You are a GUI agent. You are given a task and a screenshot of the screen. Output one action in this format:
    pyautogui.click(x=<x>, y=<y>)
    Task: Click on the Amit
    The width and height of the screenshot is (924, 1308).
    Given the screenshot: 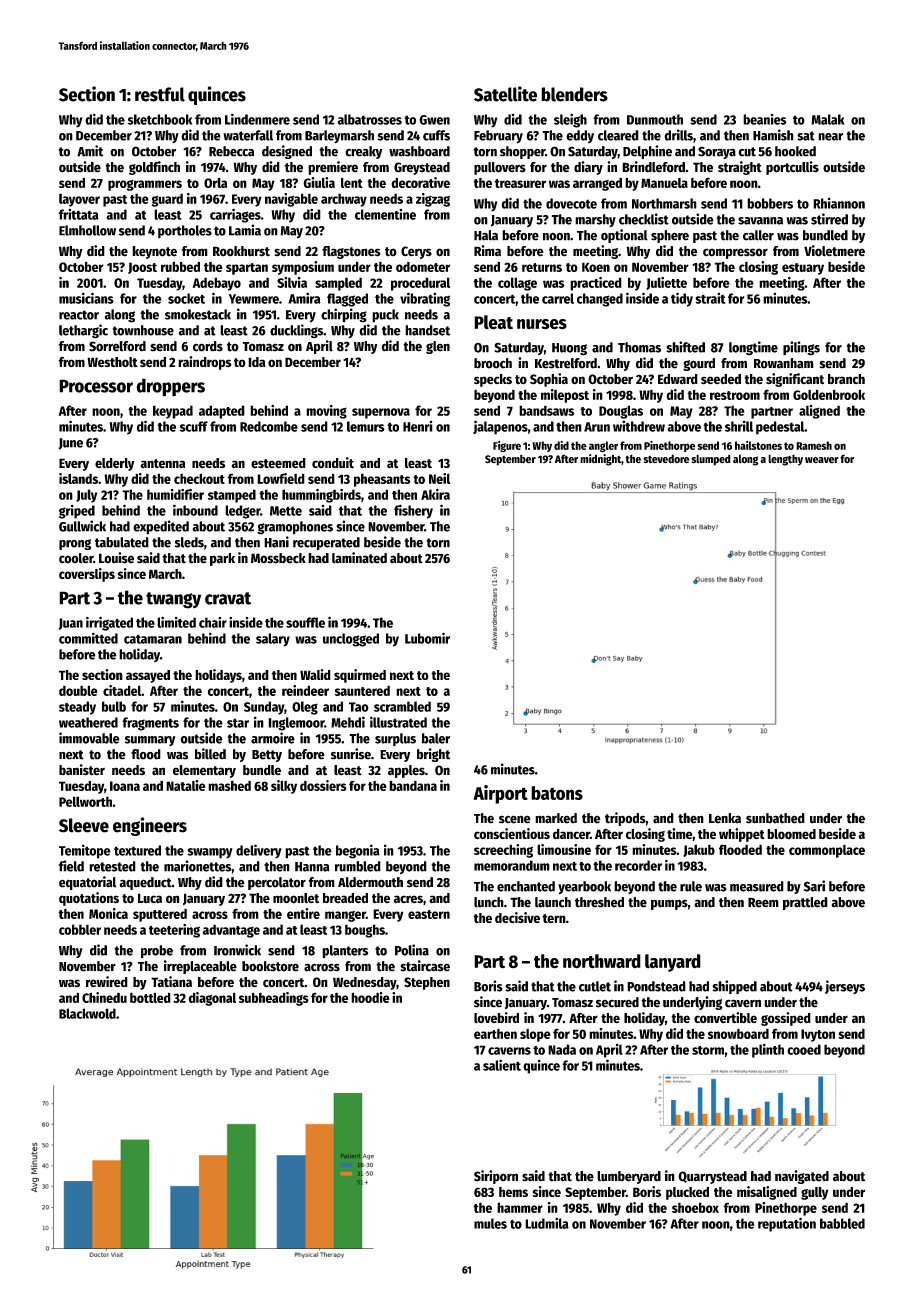 What is the action you would take?
    pyautogui.click(x=90, y=151)
